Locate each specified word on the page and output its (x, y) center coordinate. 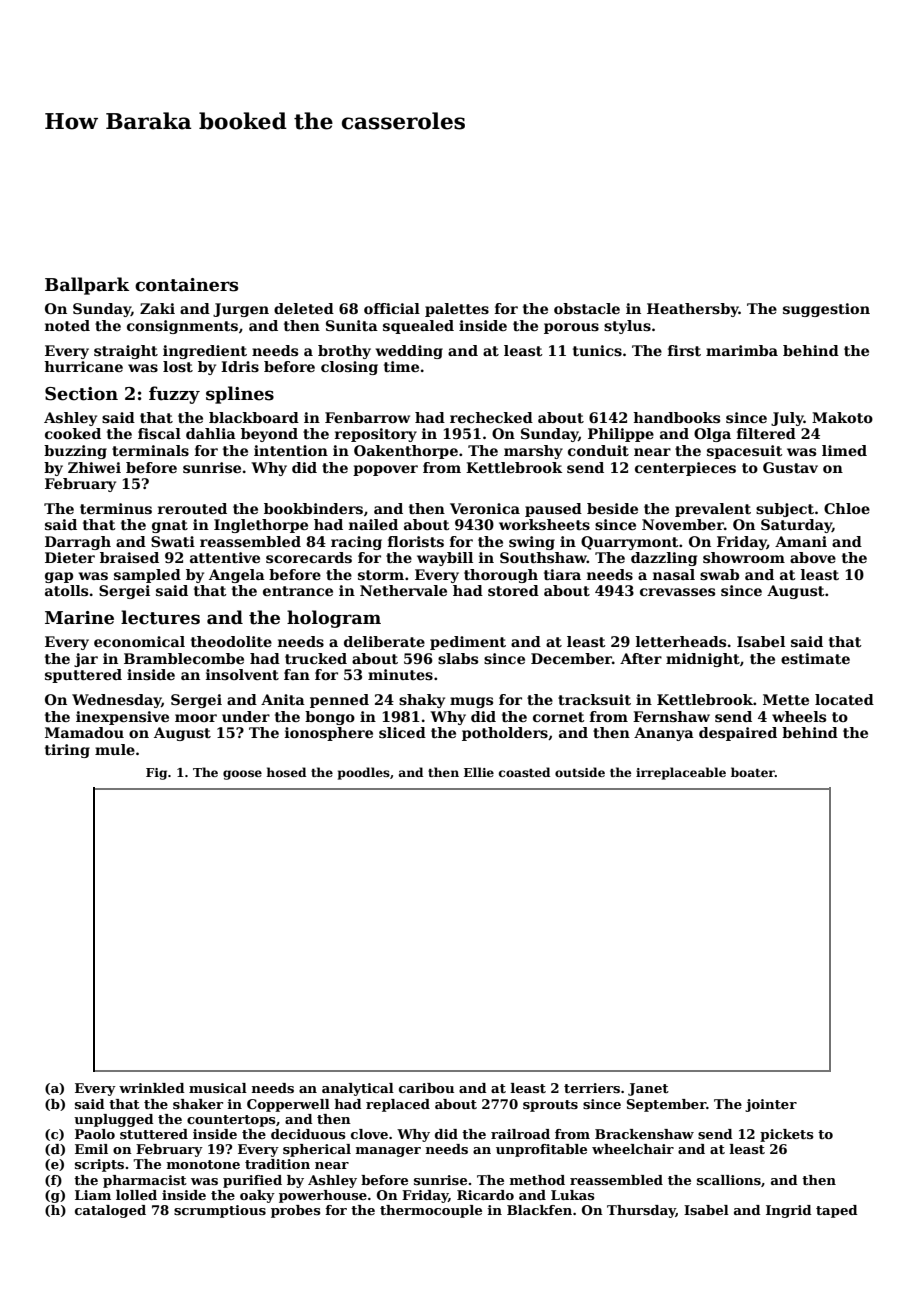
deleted (304, 308)
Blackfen (539, 1210)
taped (837, 1211)
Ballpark (87, 286)
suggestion (826, 310)
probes (296, 1211)
